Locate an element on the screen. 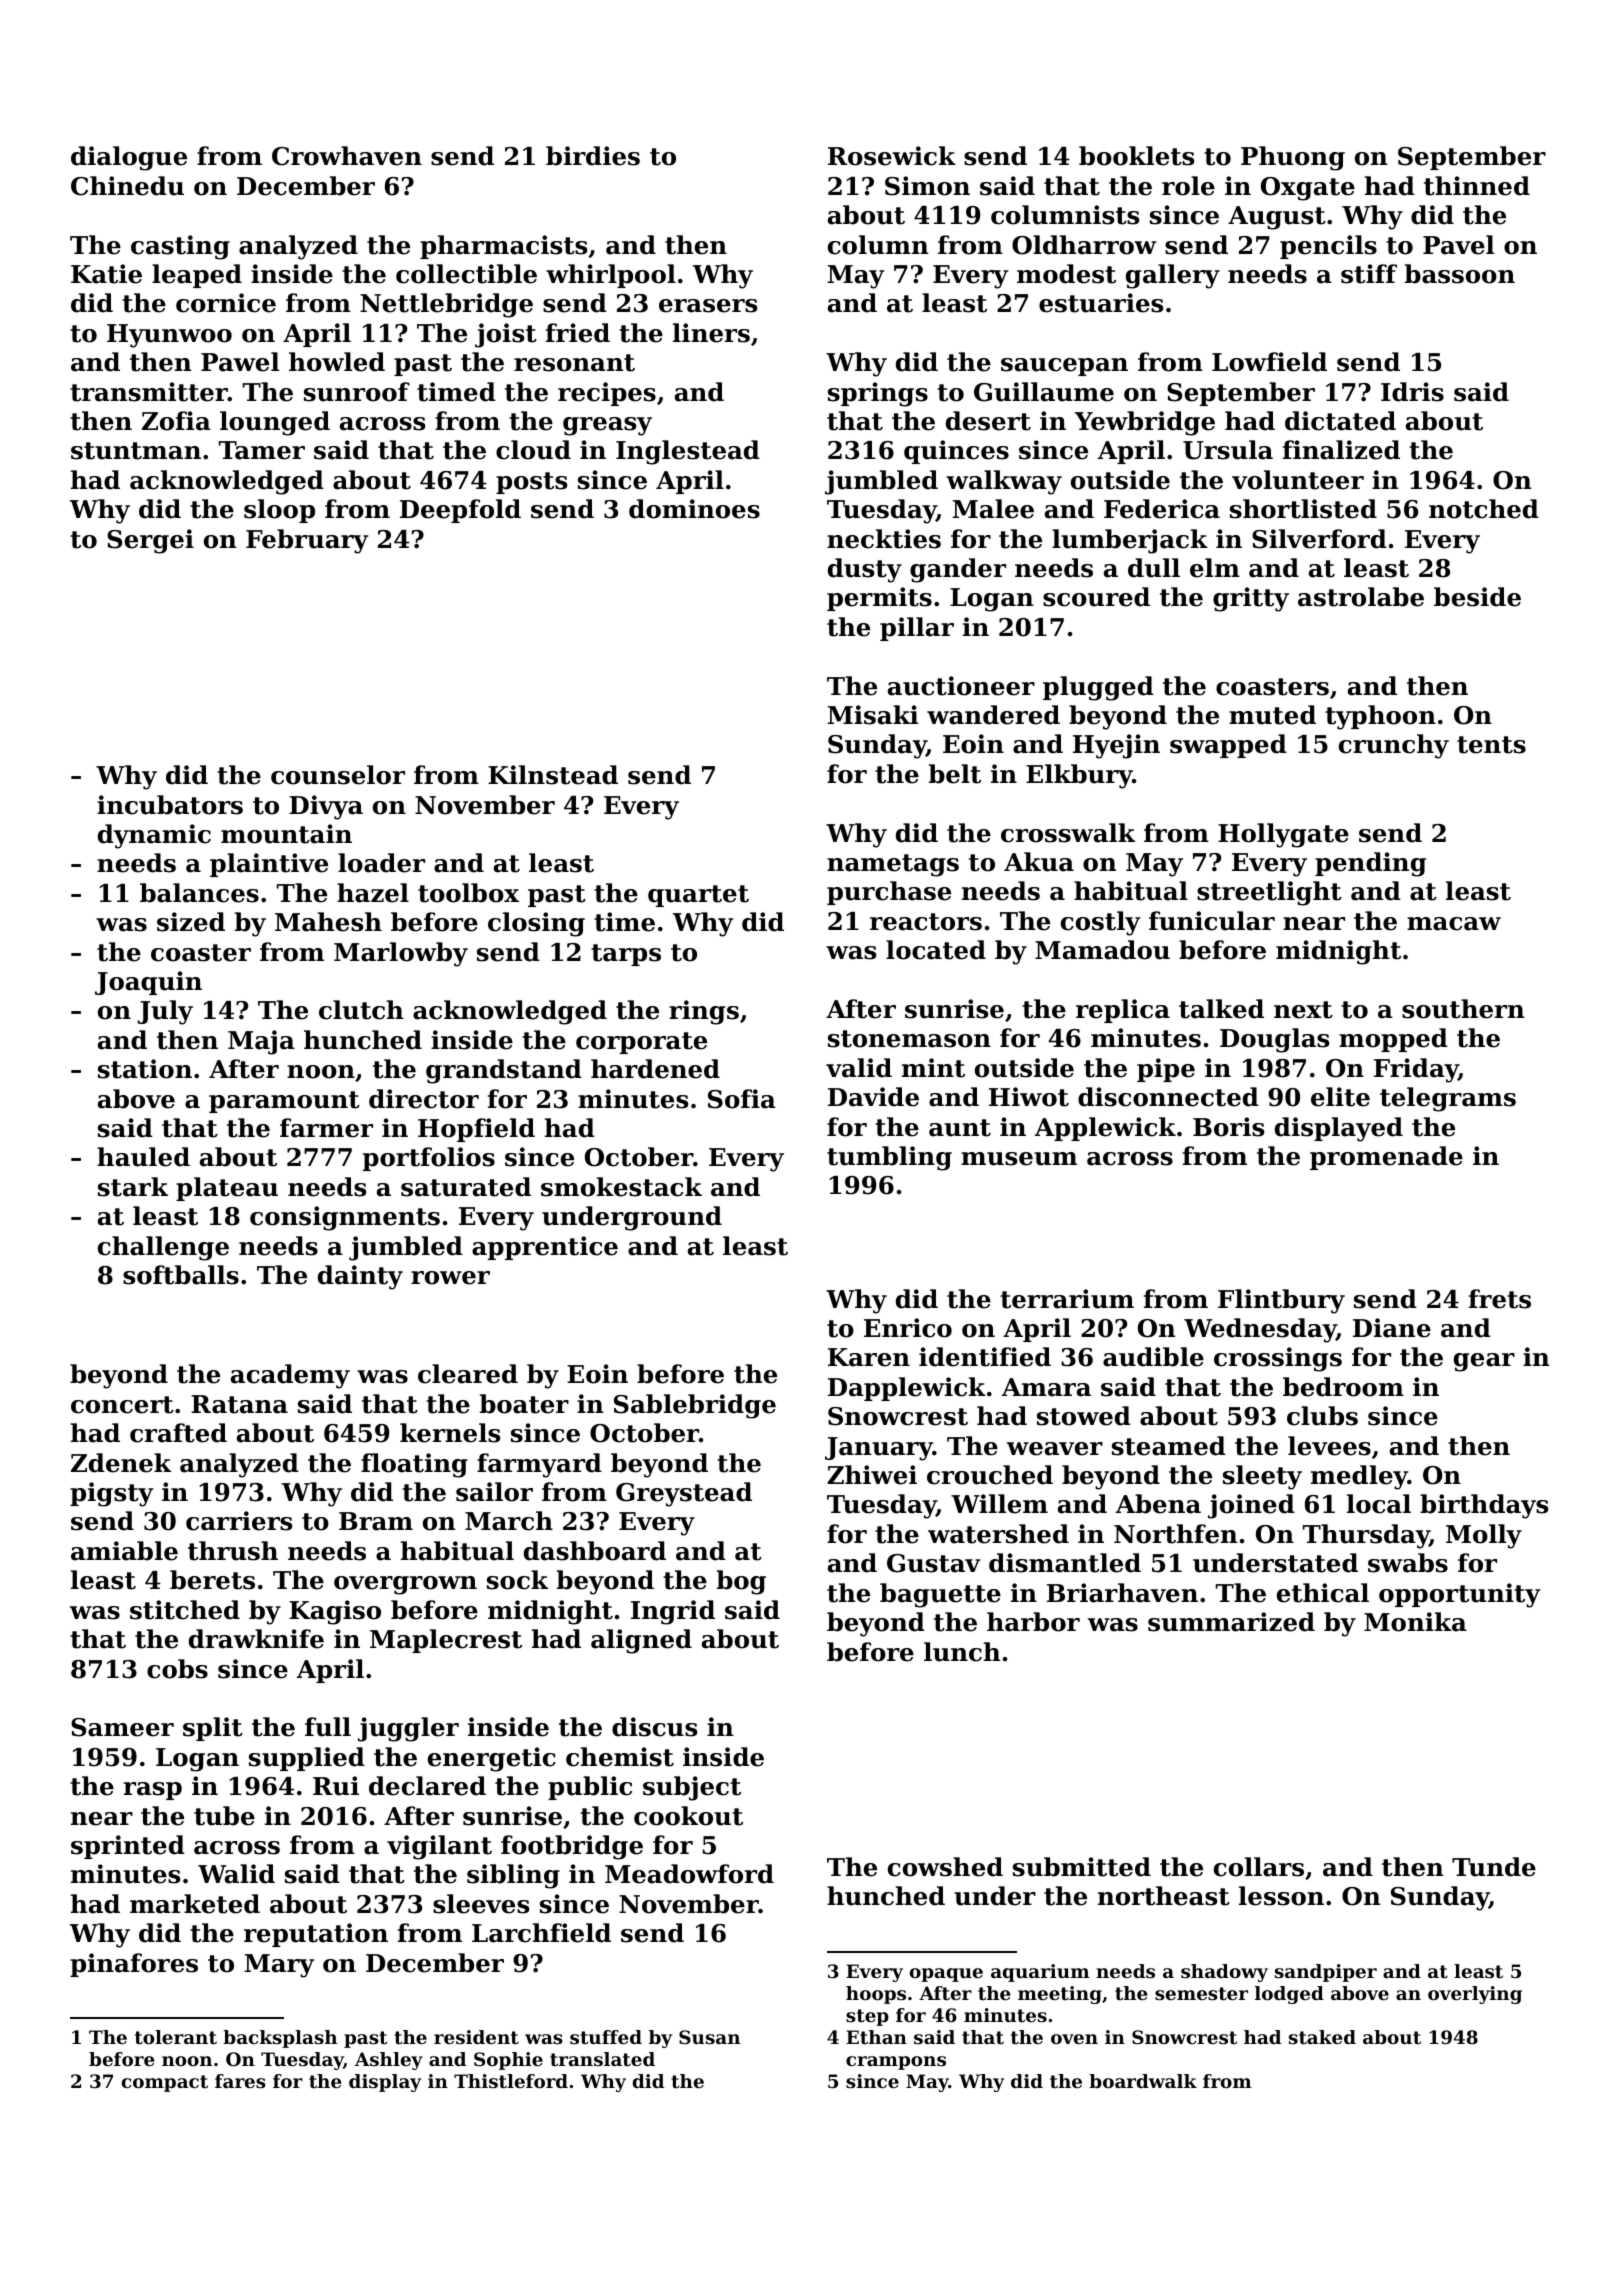  thinned is located at coordinates (1477, 186).
